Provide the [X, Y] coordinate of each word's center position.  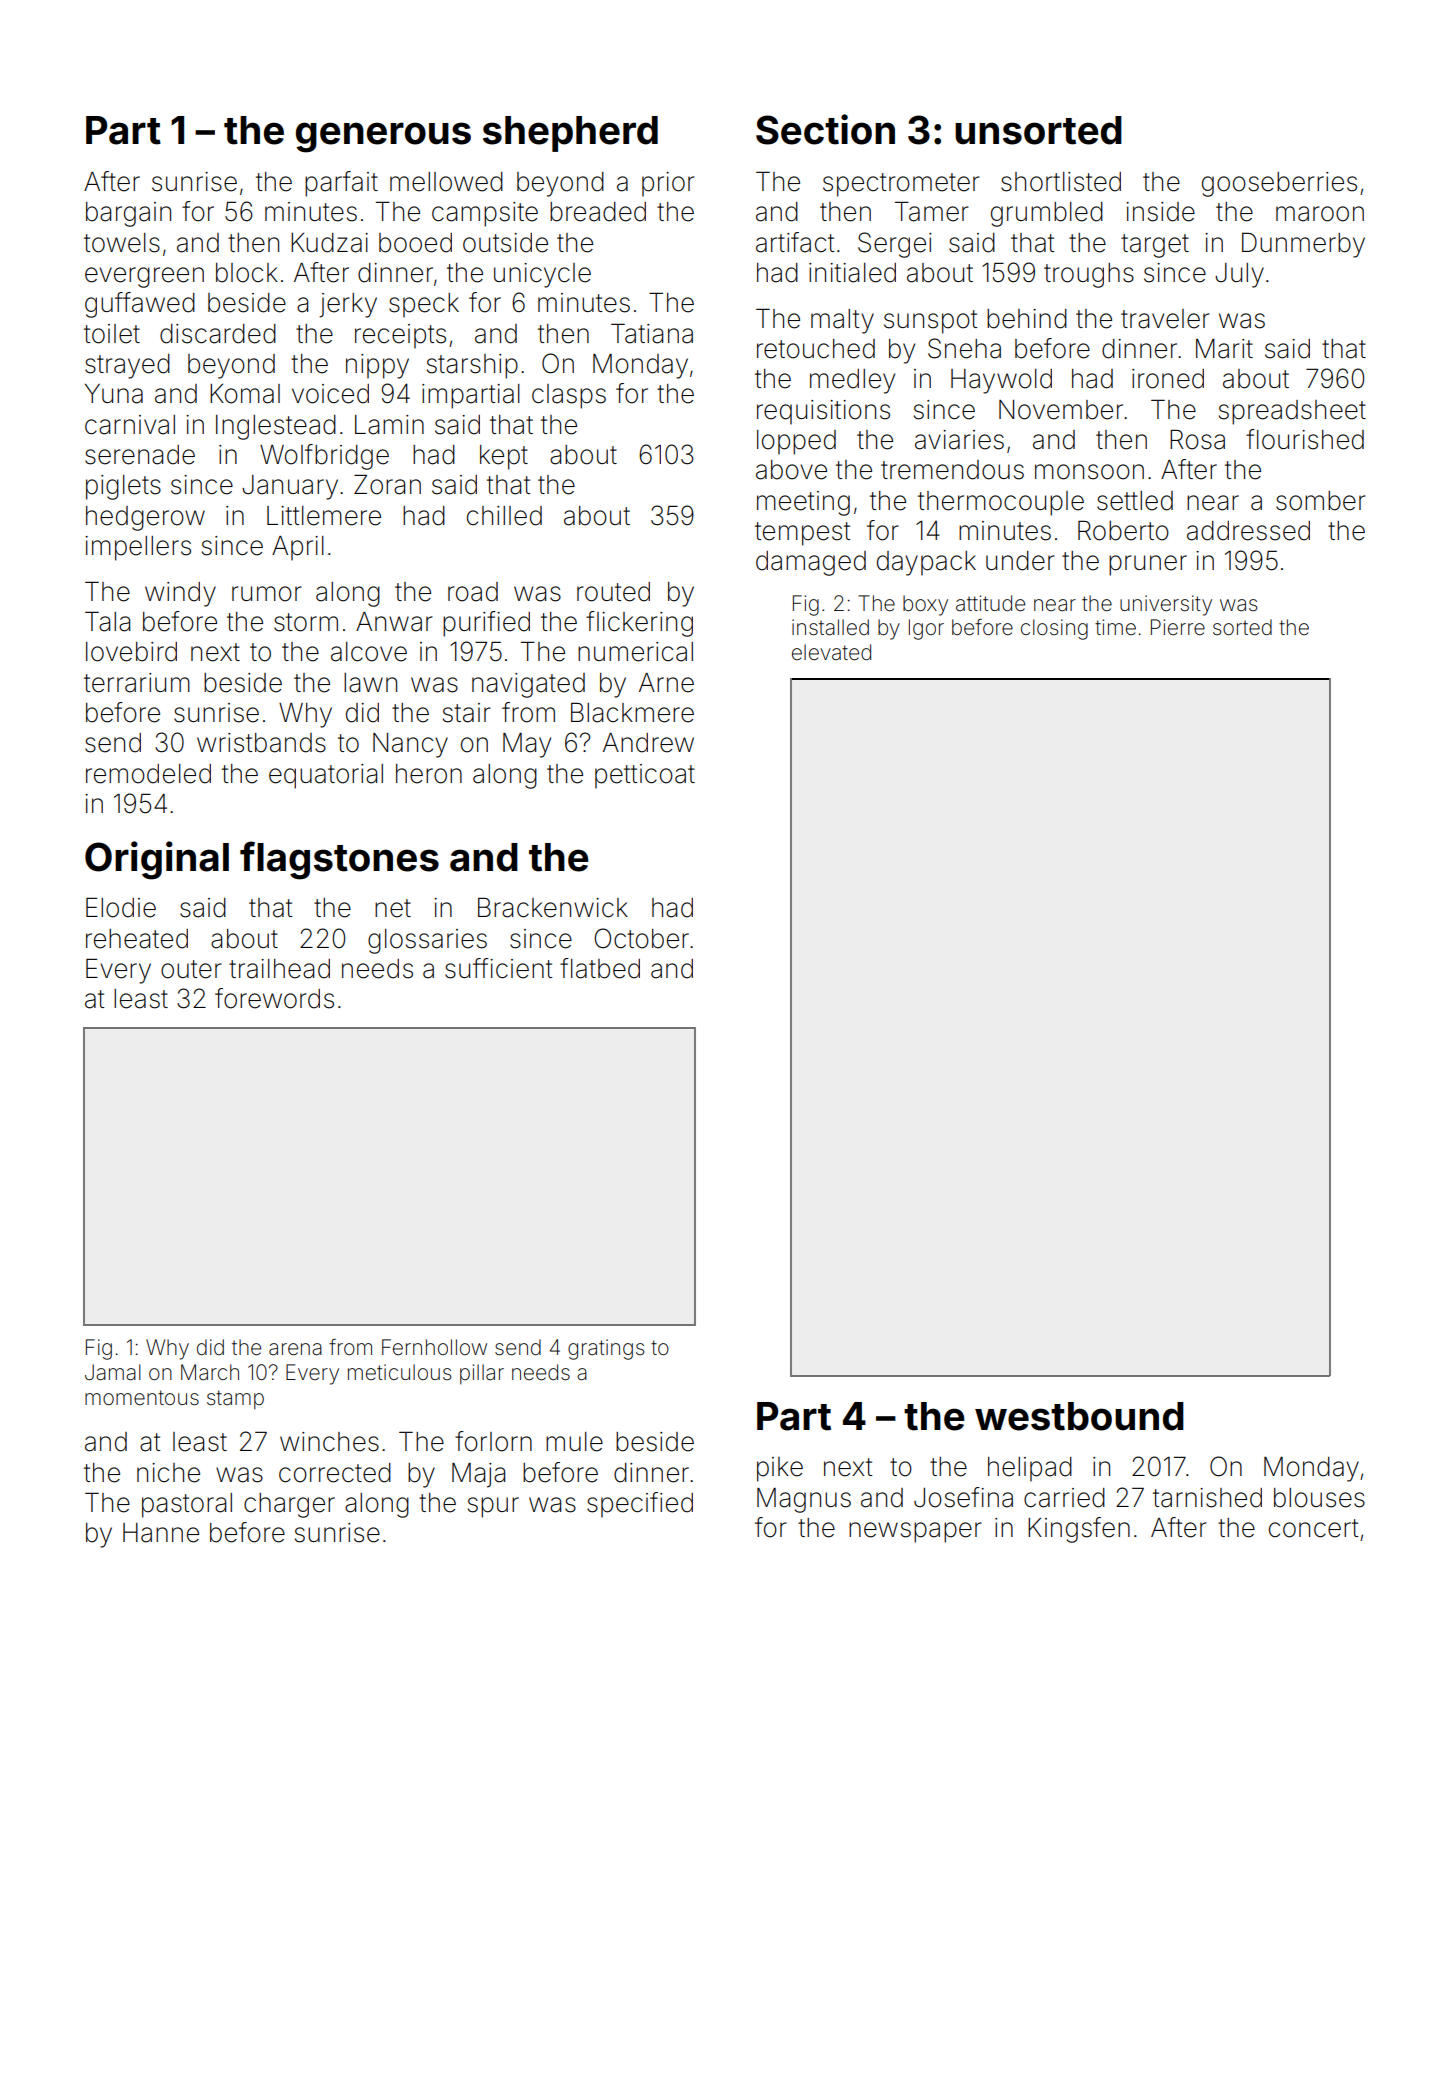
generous [383, 137]
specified [640, 1505]
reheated [137, 939]
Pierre [1178, 627]
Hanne [161, 1533]
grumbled [1047, 214]
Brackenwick [553, 908]
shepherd [570, 134]
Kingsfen [1079, 1530]
